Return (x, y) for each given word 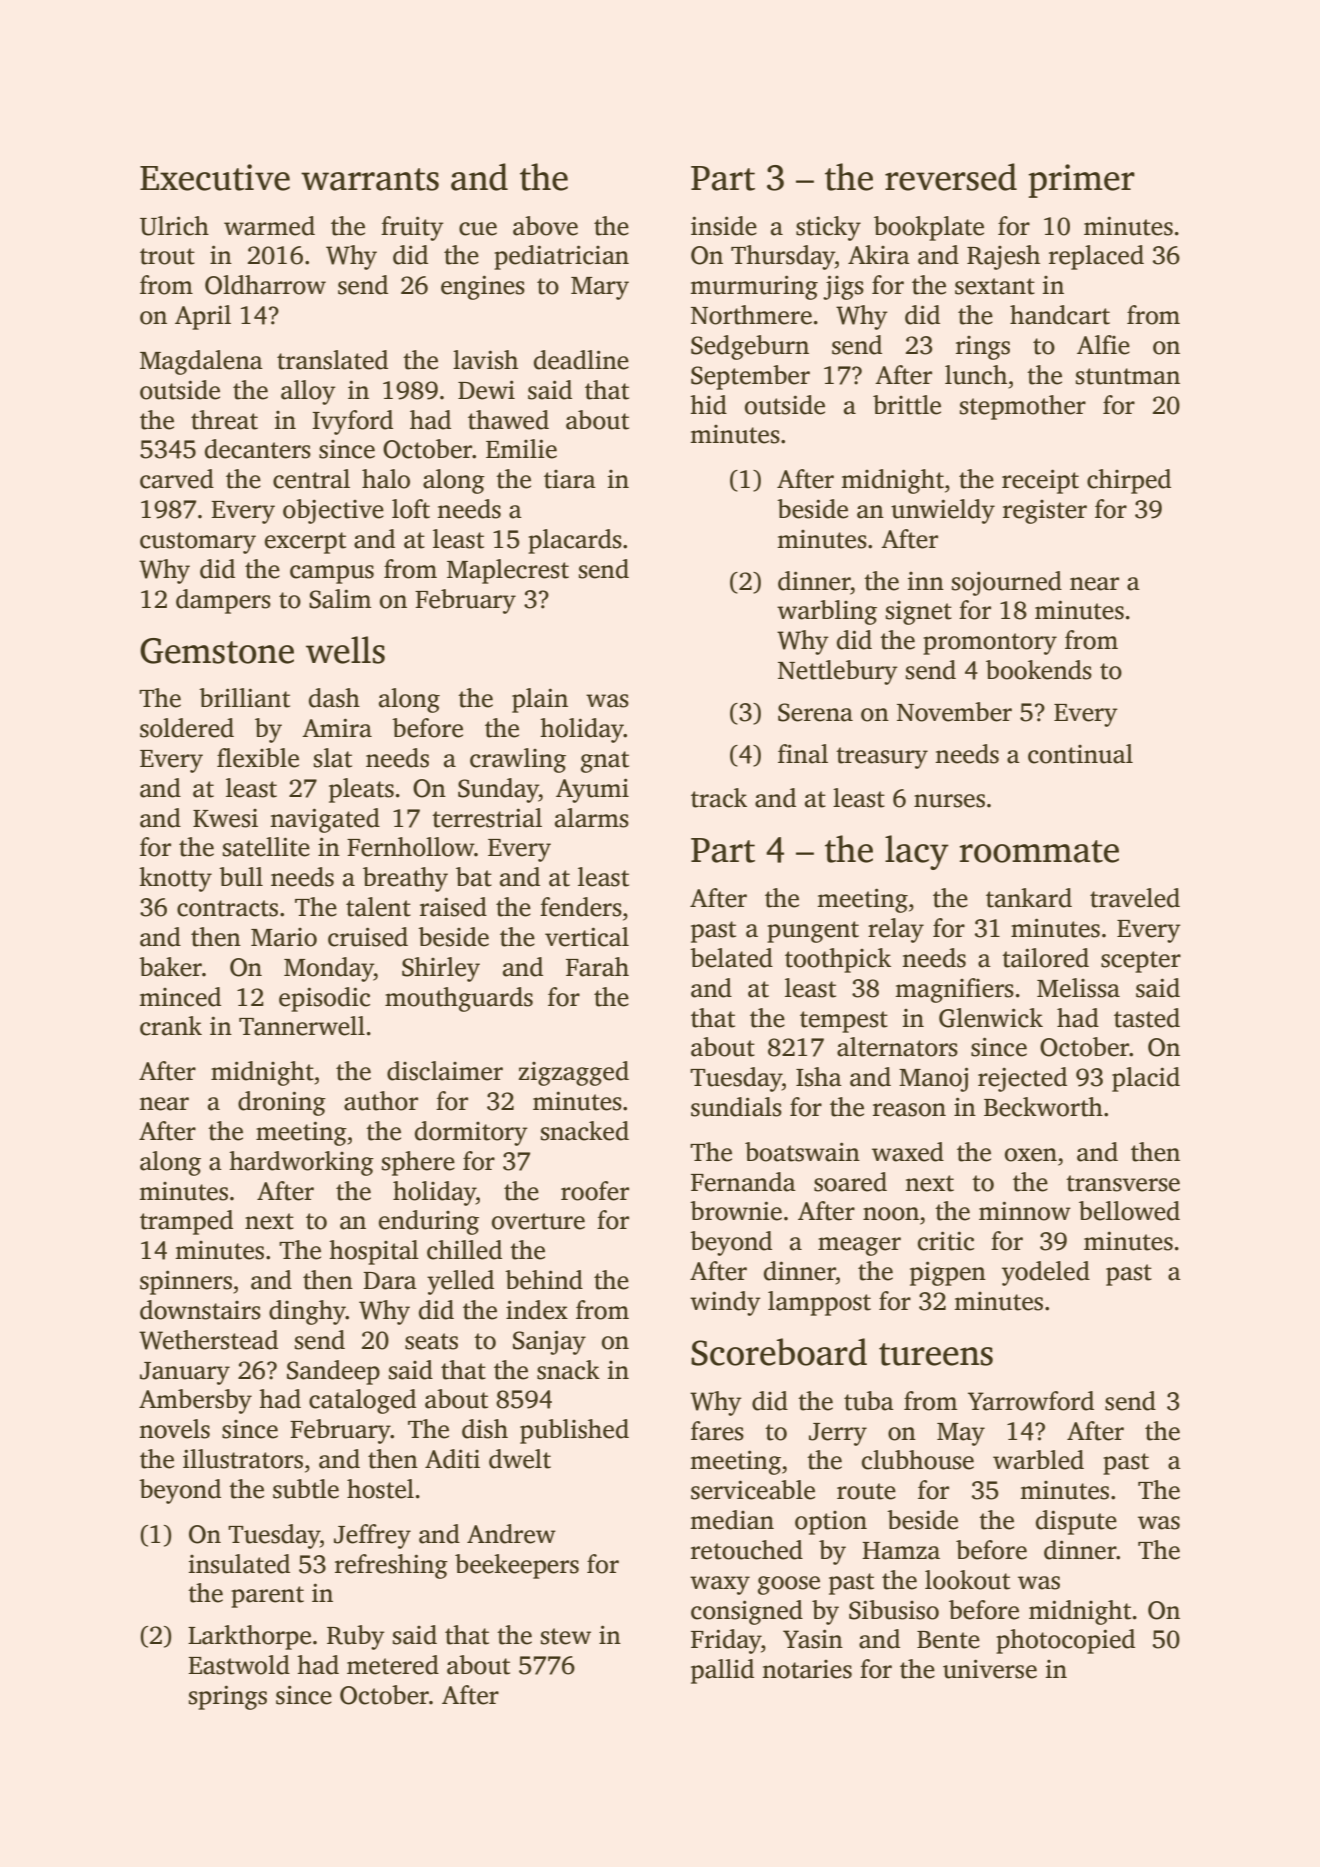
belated (731, 958)
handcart (1060, 315)
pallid (722, 1671)
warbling (827, 612)
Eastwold (239, 1665)
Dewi (486, 390)
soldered (187, 728)
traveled (1135, 898)
